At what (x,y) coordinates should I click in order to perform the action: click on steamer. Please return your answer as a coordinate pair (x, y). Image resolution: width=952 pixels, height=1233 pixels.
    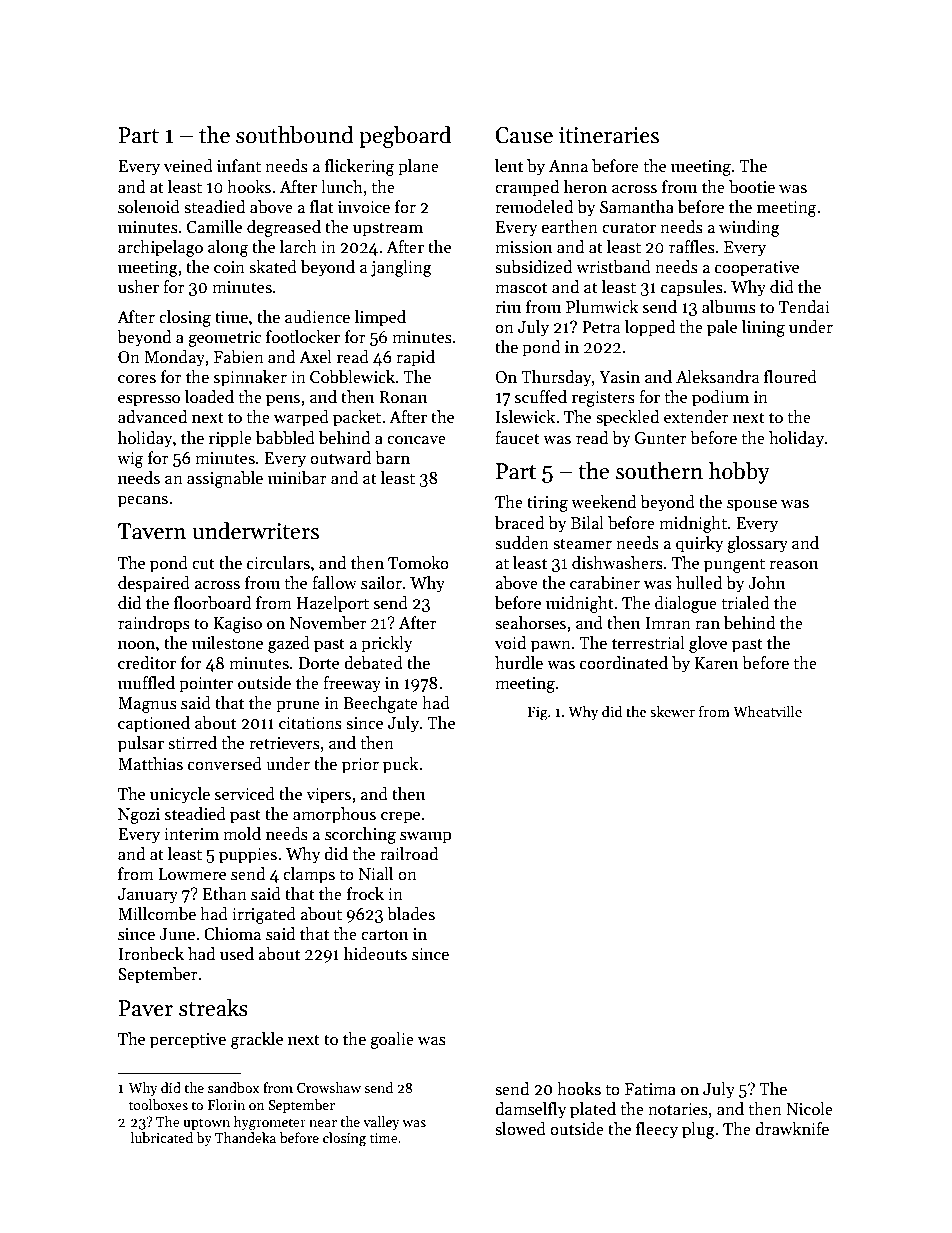
    Looking at the image, I should click on (582, 544).
